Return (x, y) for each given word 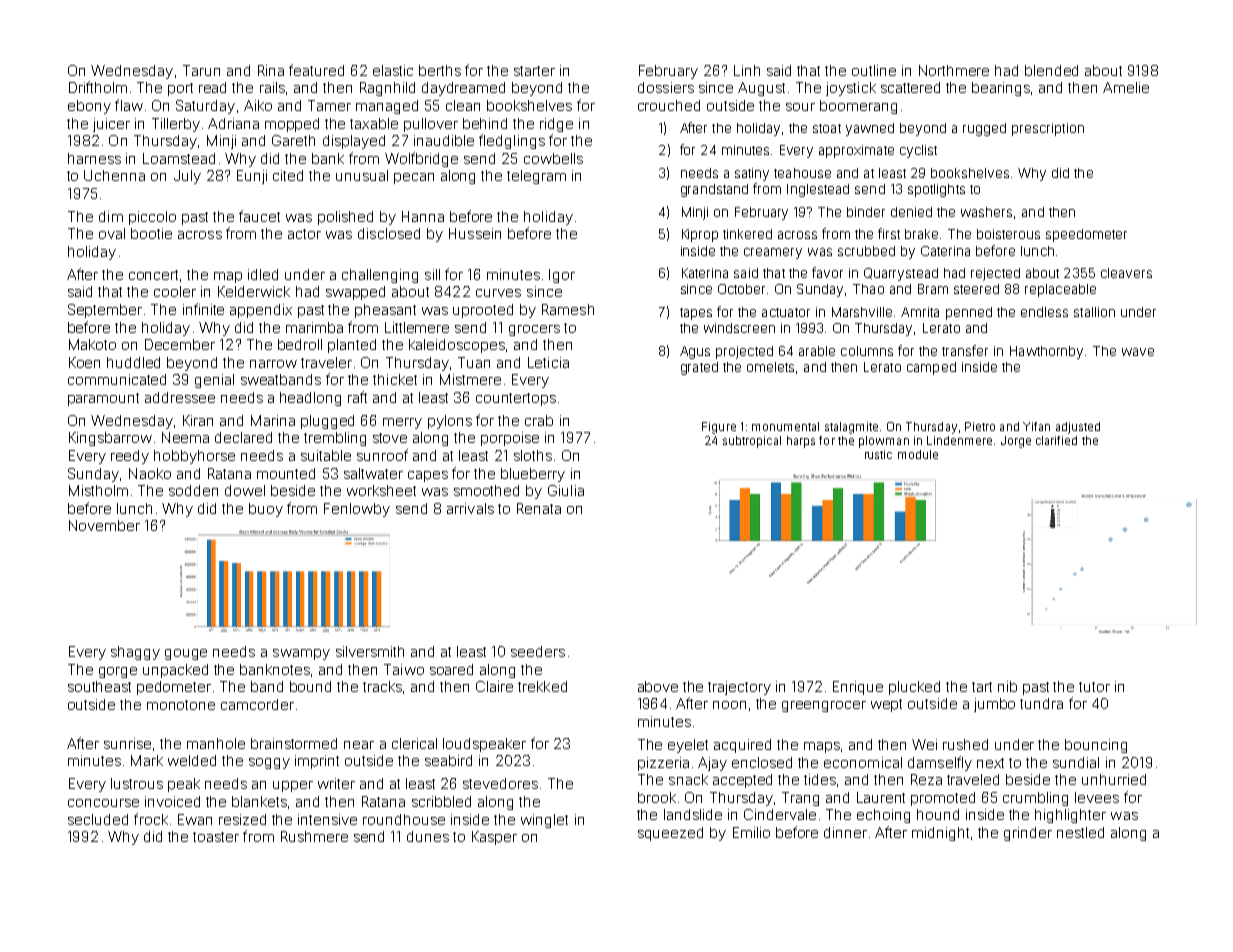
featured (316, 70)
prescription (1048, 129)
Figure (719, 428)
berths (440, 70)
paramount (103, 399)
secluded (98, 819)
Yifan (1036, 426)
